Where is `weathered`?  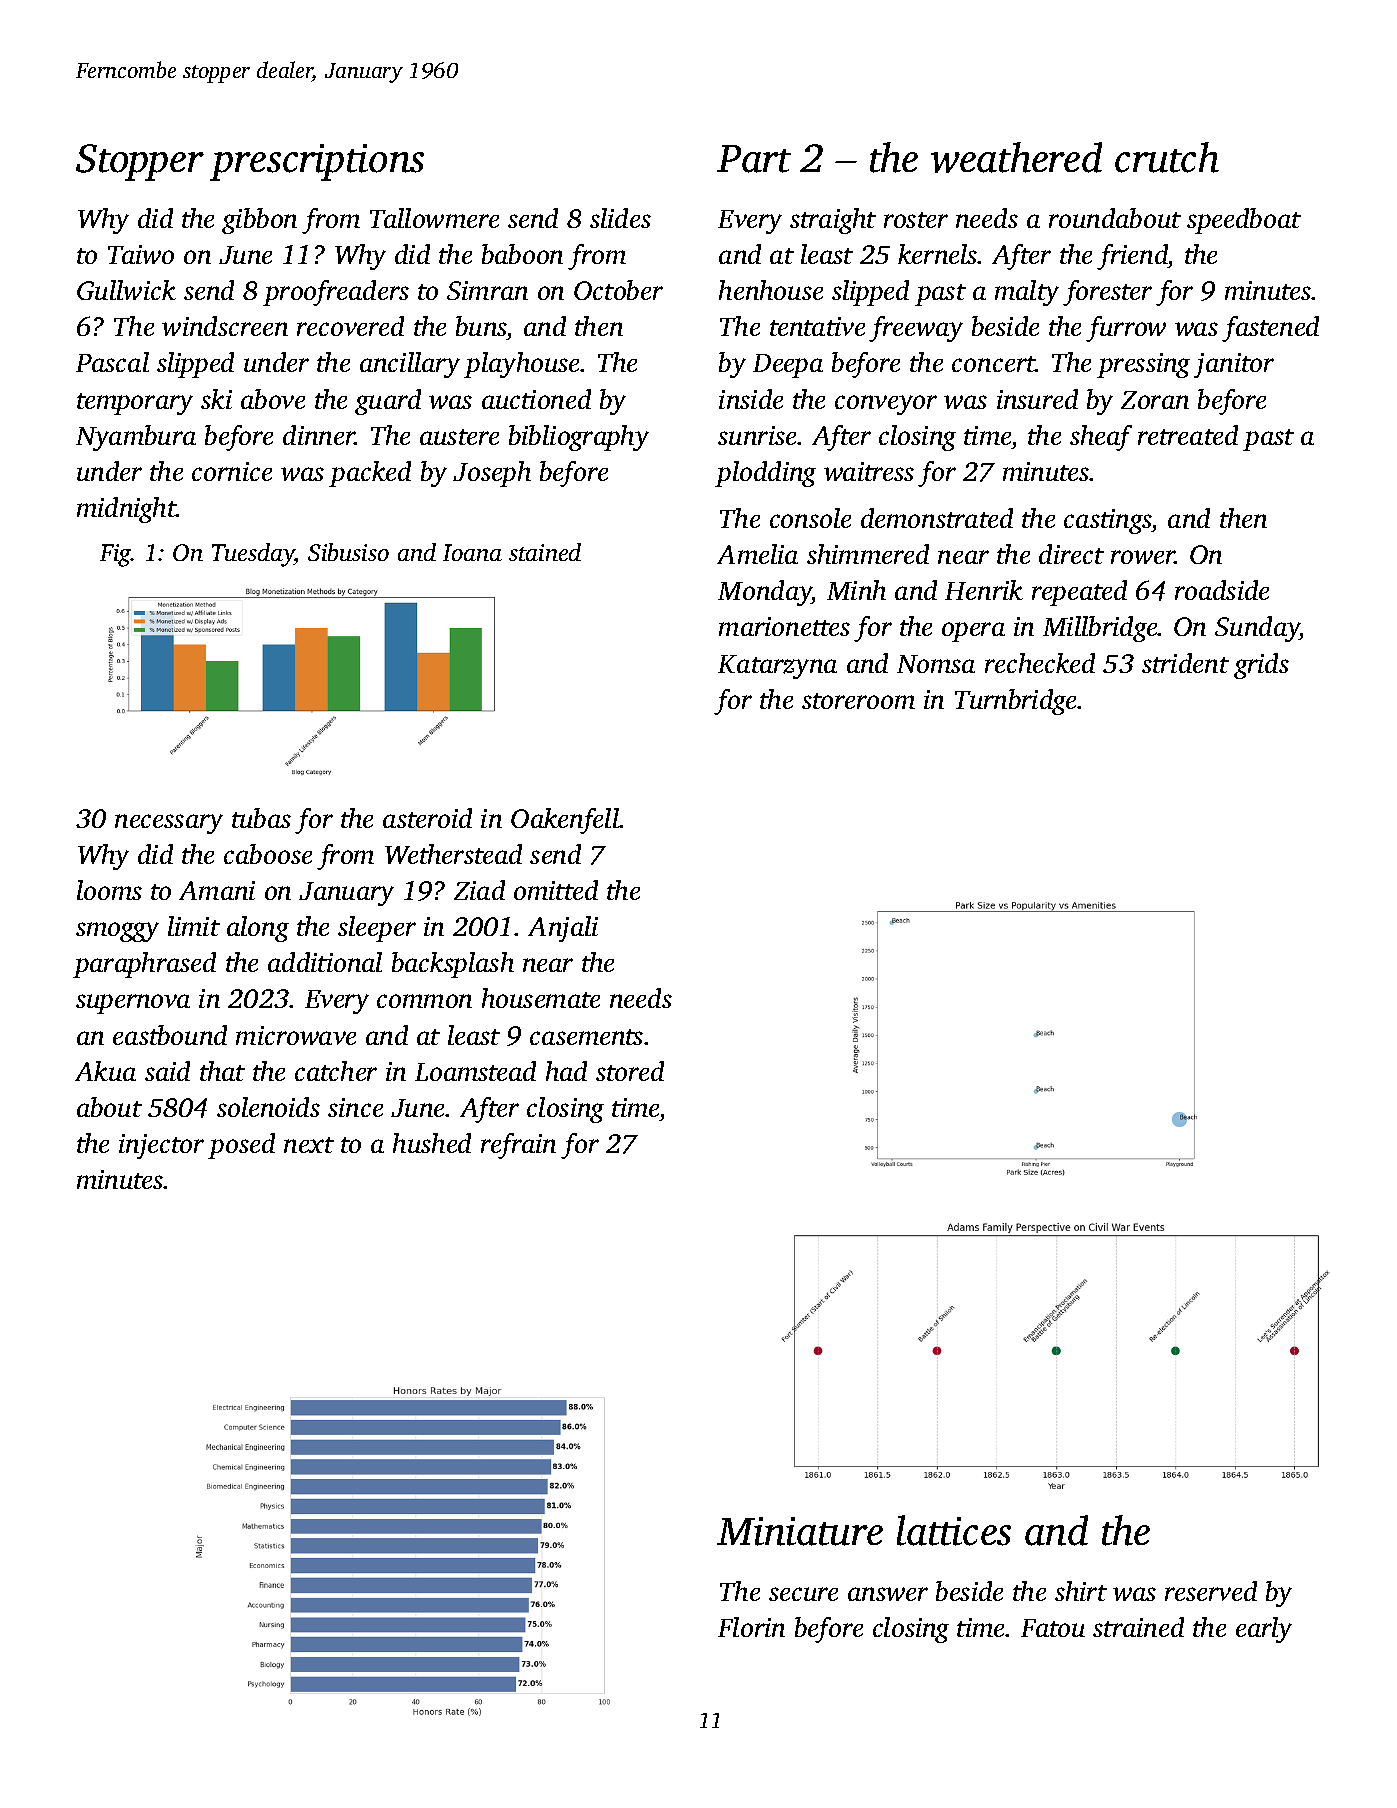
weathered is located at coordinates (1016, 157).
